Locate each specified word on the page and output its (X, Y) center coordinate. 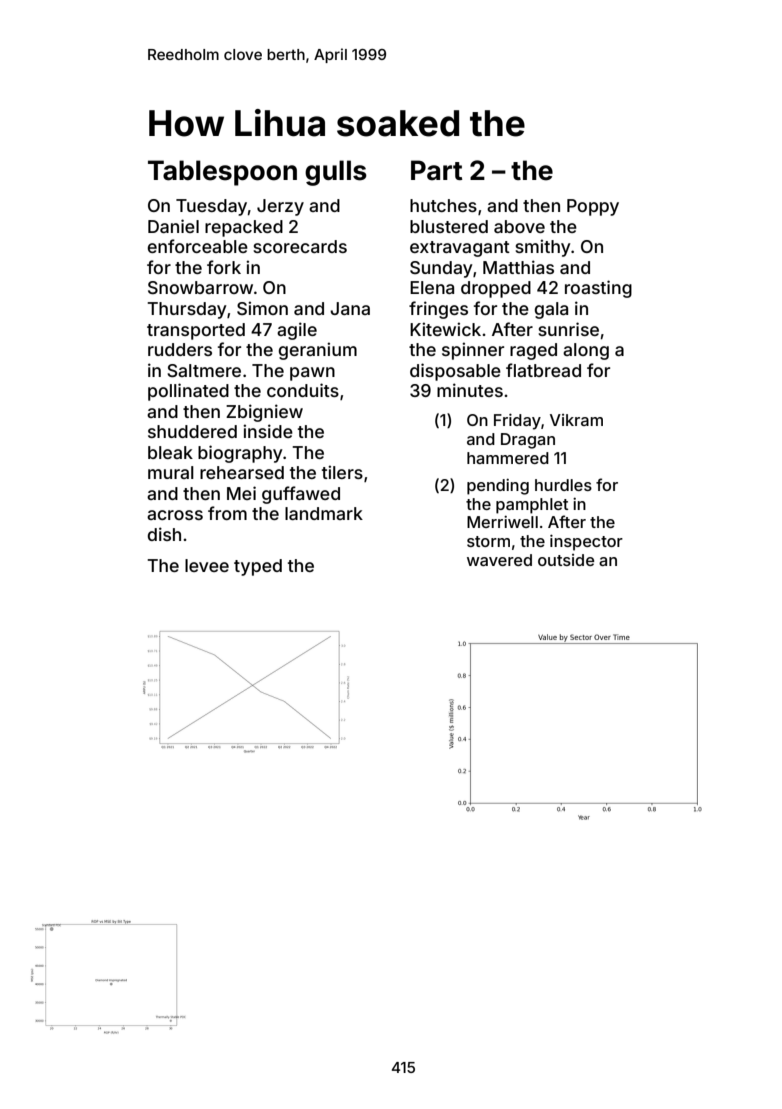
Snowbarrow (200, 287)
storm (488, 541)
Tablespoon (222, 173)
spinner (473, 351)
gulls (336, 173)
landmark (324, 513)
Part (436, 170)
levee (207, 565)
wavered (499, 560)
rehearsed (242, 472)
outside (566, 560)
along (586, 351)
